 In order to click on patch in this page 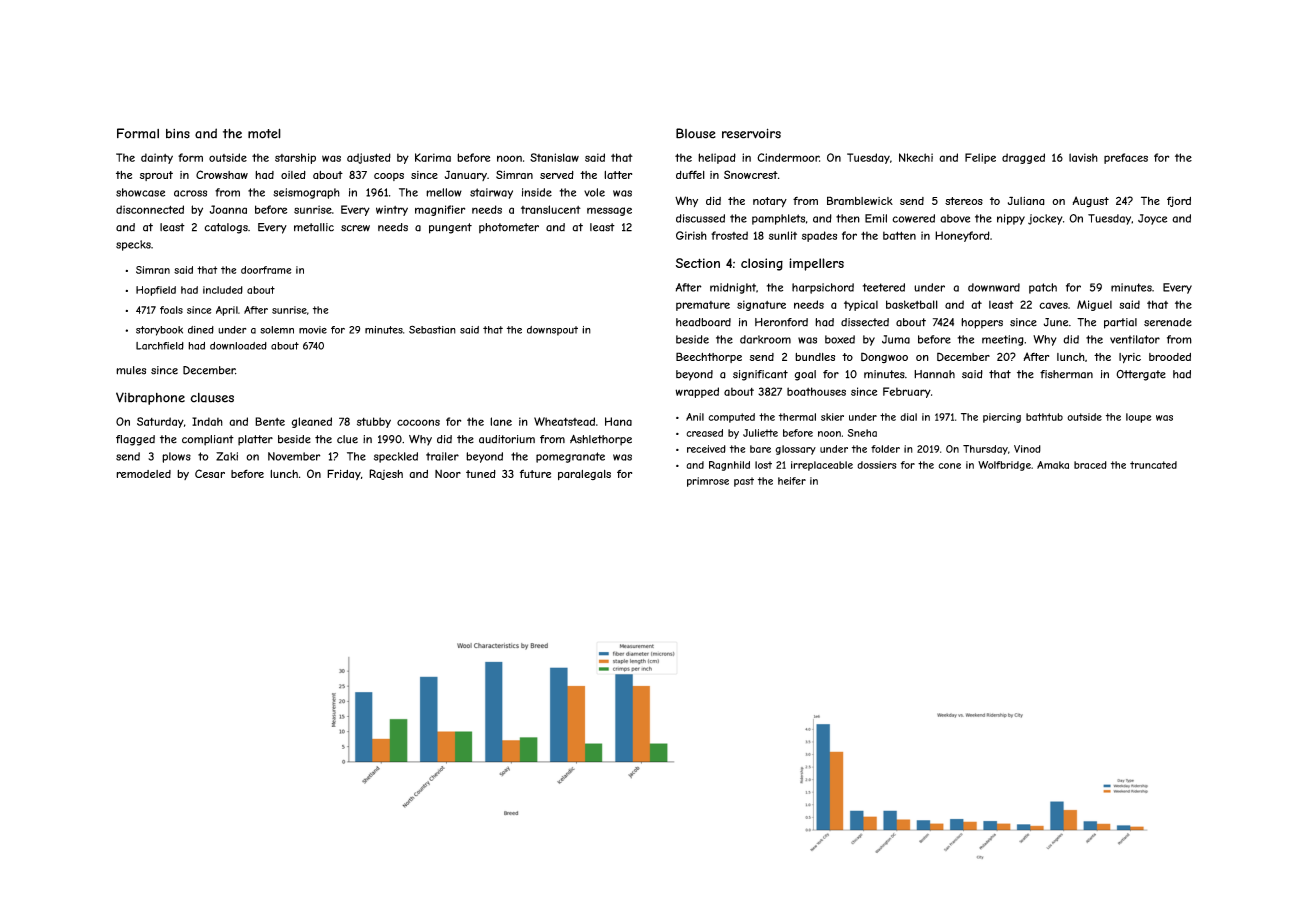, I will do `click(1043, 288)`.
